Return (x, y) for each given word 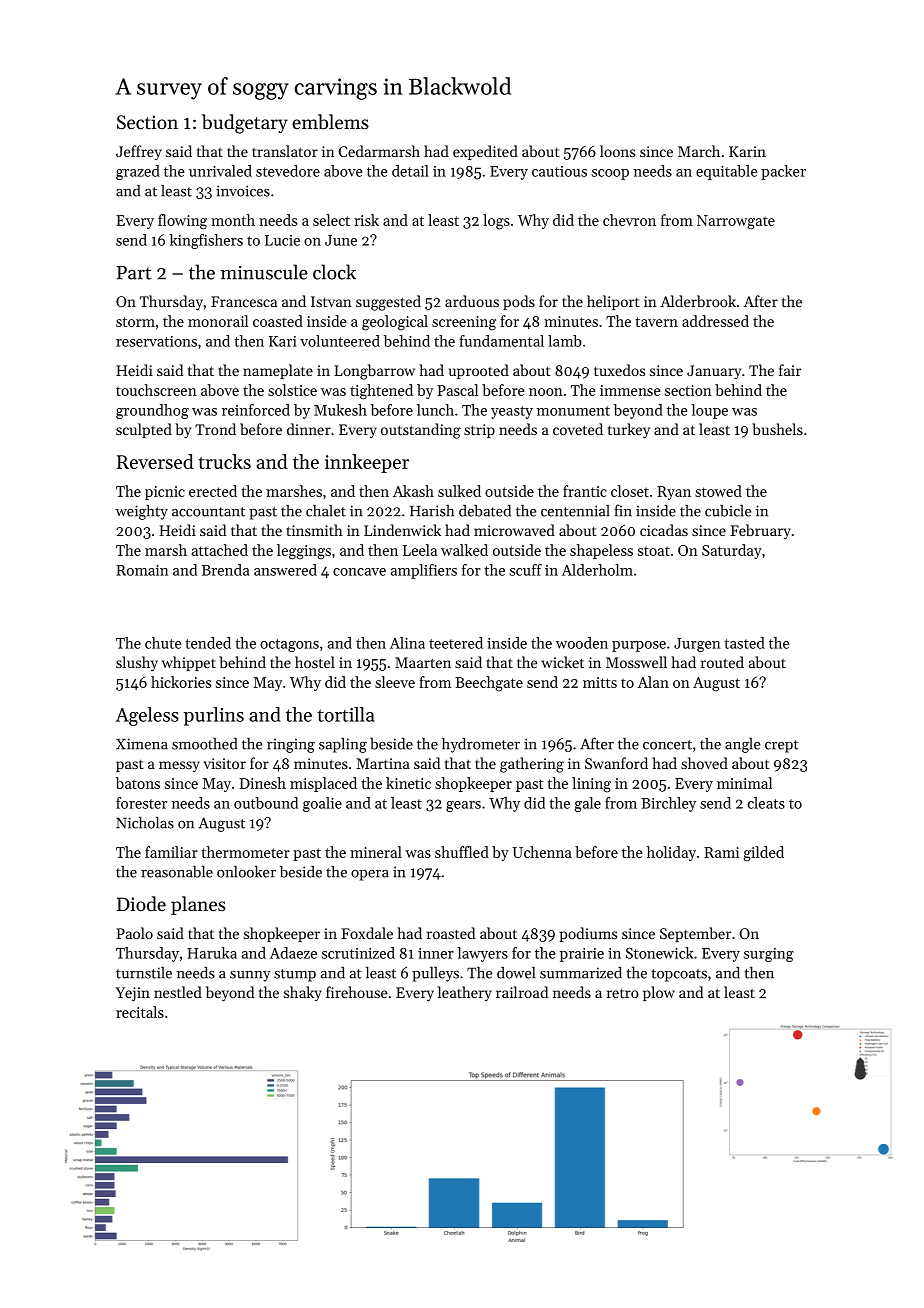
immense (630, 390)
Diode (141, 903)
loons (617, 151)
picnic (165, 493)
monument (573, 411)
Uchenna (542, 852)
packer (783, 172)
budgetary (245, 124)
